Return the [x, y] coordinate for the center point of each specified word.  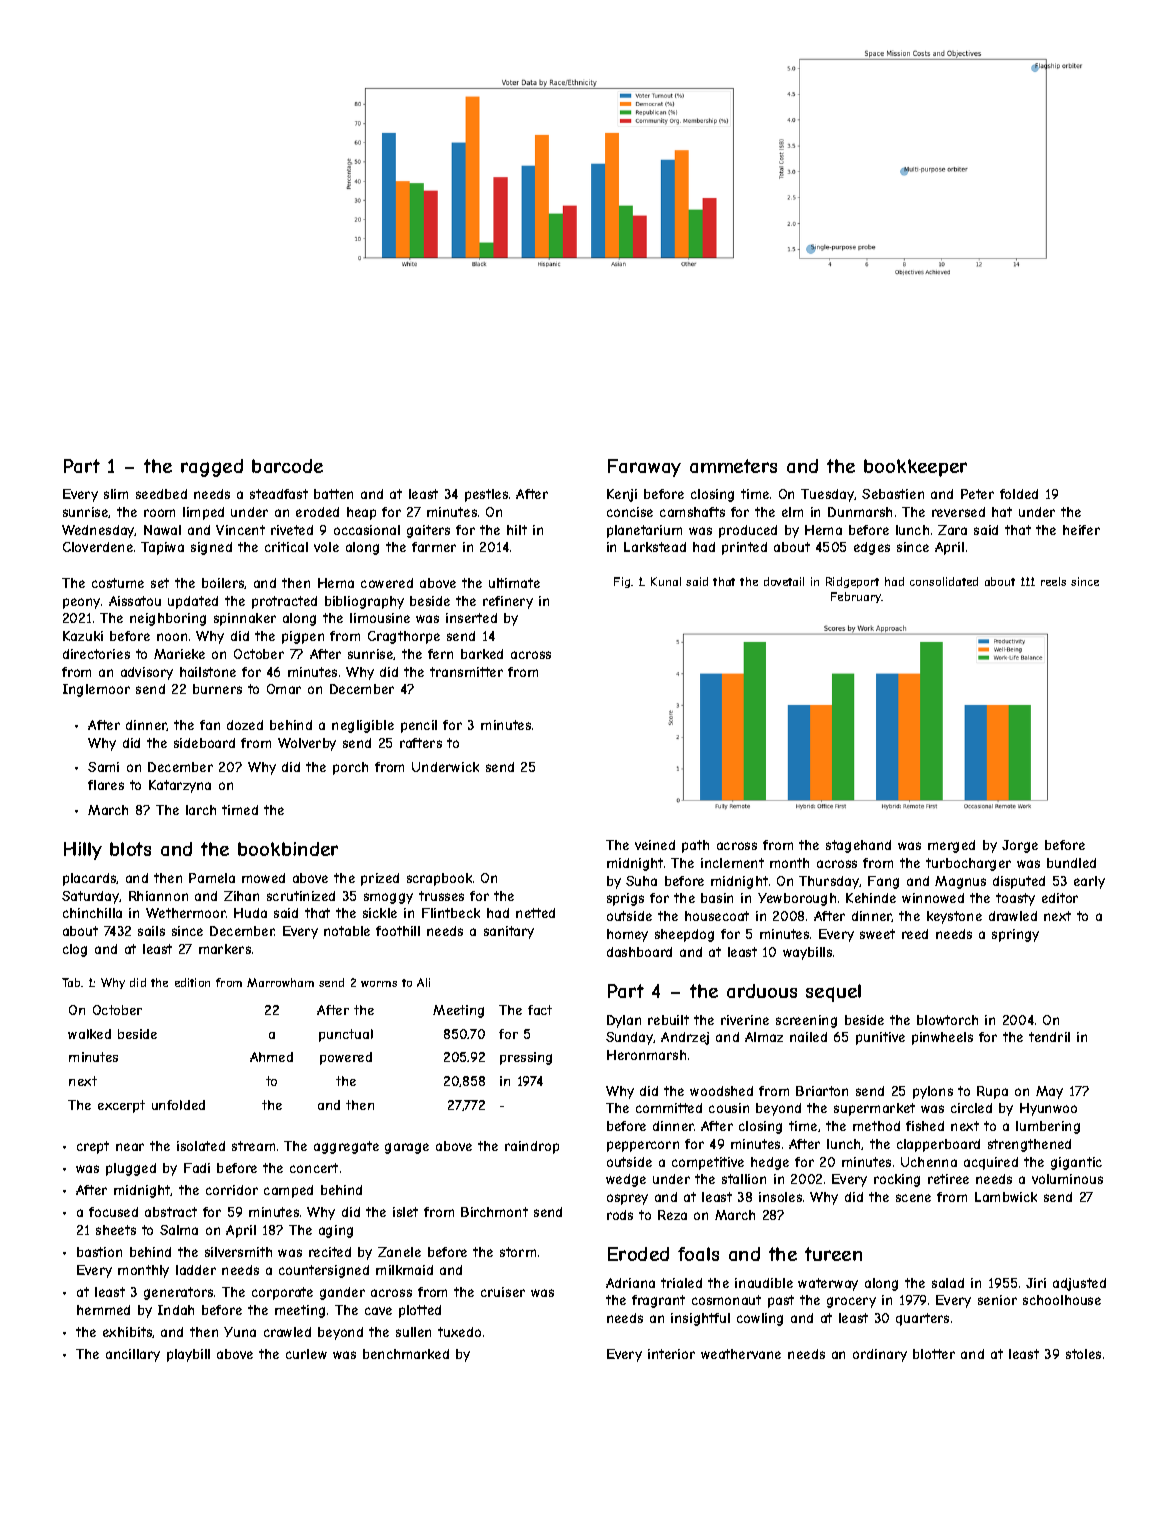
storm [518, 1252]
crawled [287, 1332]
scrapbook [439, 879]
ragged [212, 468]
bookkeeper [915, 468]
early [1089, 882]
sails [151, 931]
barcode [287, 466]
